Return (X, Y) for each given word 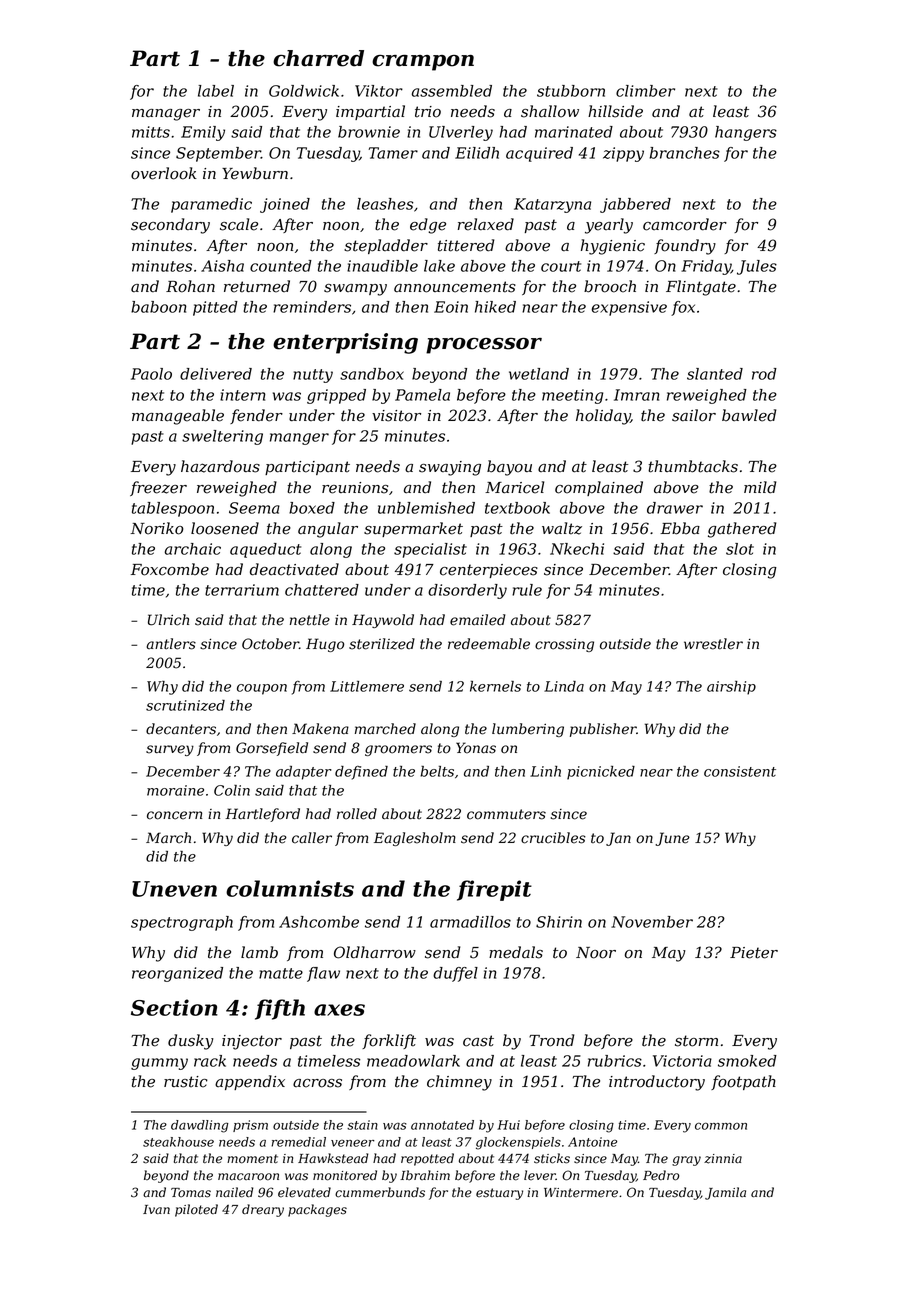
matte (281, 973)
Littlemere (367, 686)
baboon (158, 307)
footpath (743, 1082)
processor (484, 346)
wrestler (713, 644)
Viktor (379, 91)
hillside (615, 111)
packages (317, 1210)
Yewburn (255, 173)
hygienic (613, 247)
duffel (455, 974)
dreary (263, 1210)
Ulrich (168, 620)
